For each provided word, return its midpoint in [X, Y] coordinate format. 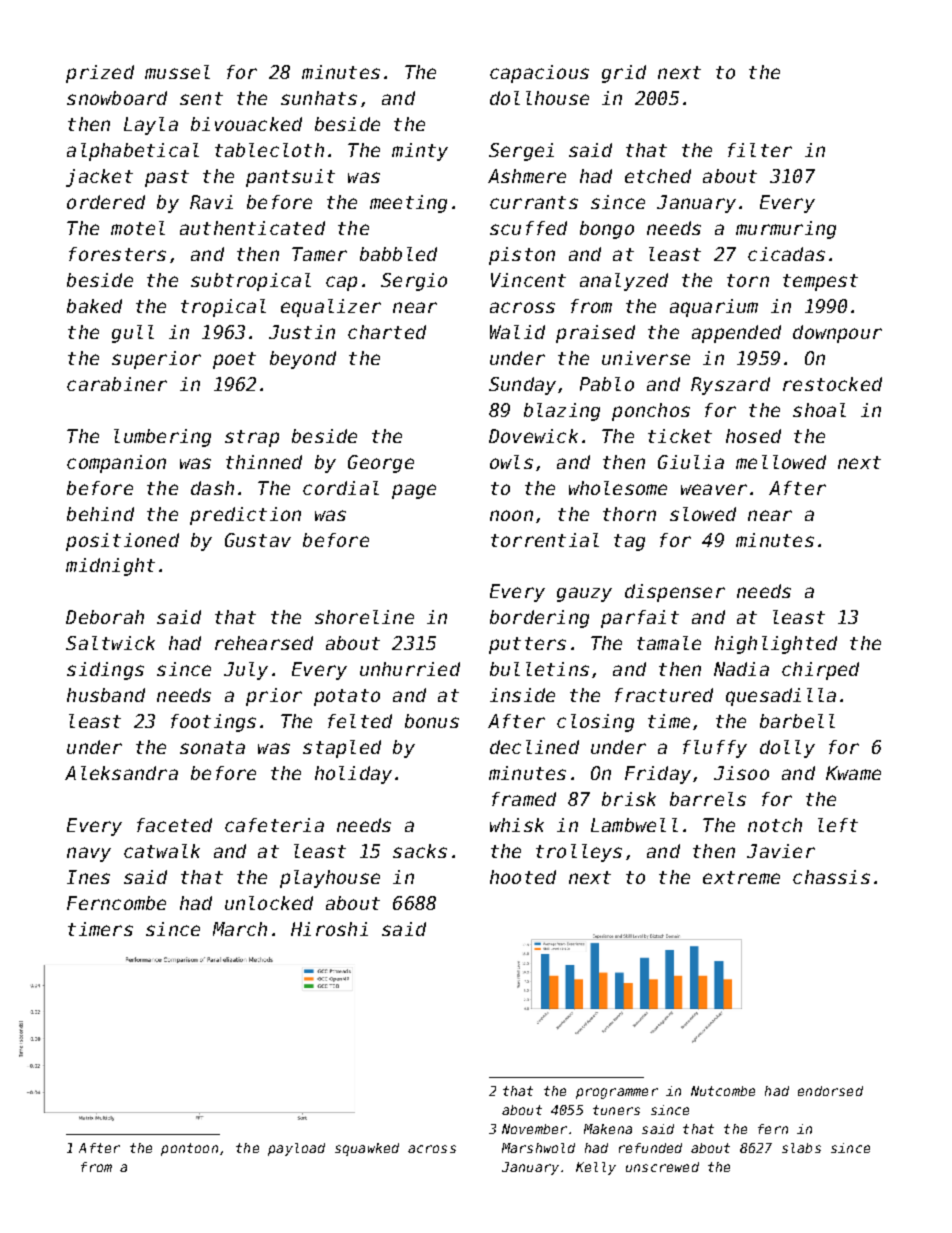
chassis [831, 877]
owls [511, 462]
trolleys [579, 853]
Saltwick [110, 643]
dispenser [675, 593]
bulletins [539, 669]
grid [624, 74]
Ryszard [730, 386]
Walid [517, 332]
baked [94, 306]
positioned [122, 542]
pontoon [189, 1149]
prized [100, 74]
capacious [539, 74]
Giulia [691, 462]
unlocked [269, 903]
